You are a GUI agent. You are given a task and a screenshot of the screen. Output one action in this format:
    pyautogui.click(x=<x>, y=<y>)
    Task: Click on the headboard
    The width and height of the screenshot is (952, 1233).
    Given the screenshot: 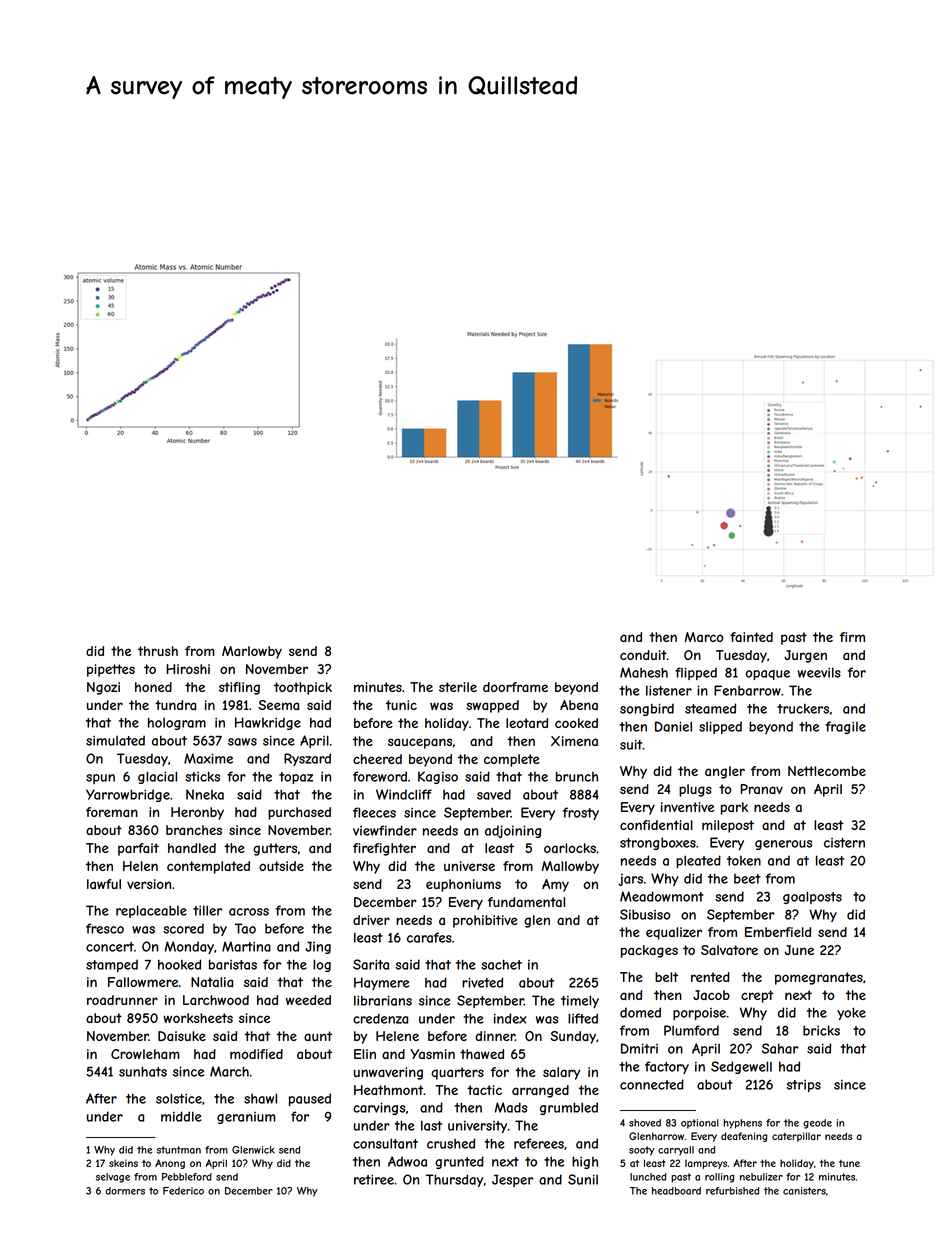 What is the action you would take?
    pyautogui.click(x=676, y=1191)
